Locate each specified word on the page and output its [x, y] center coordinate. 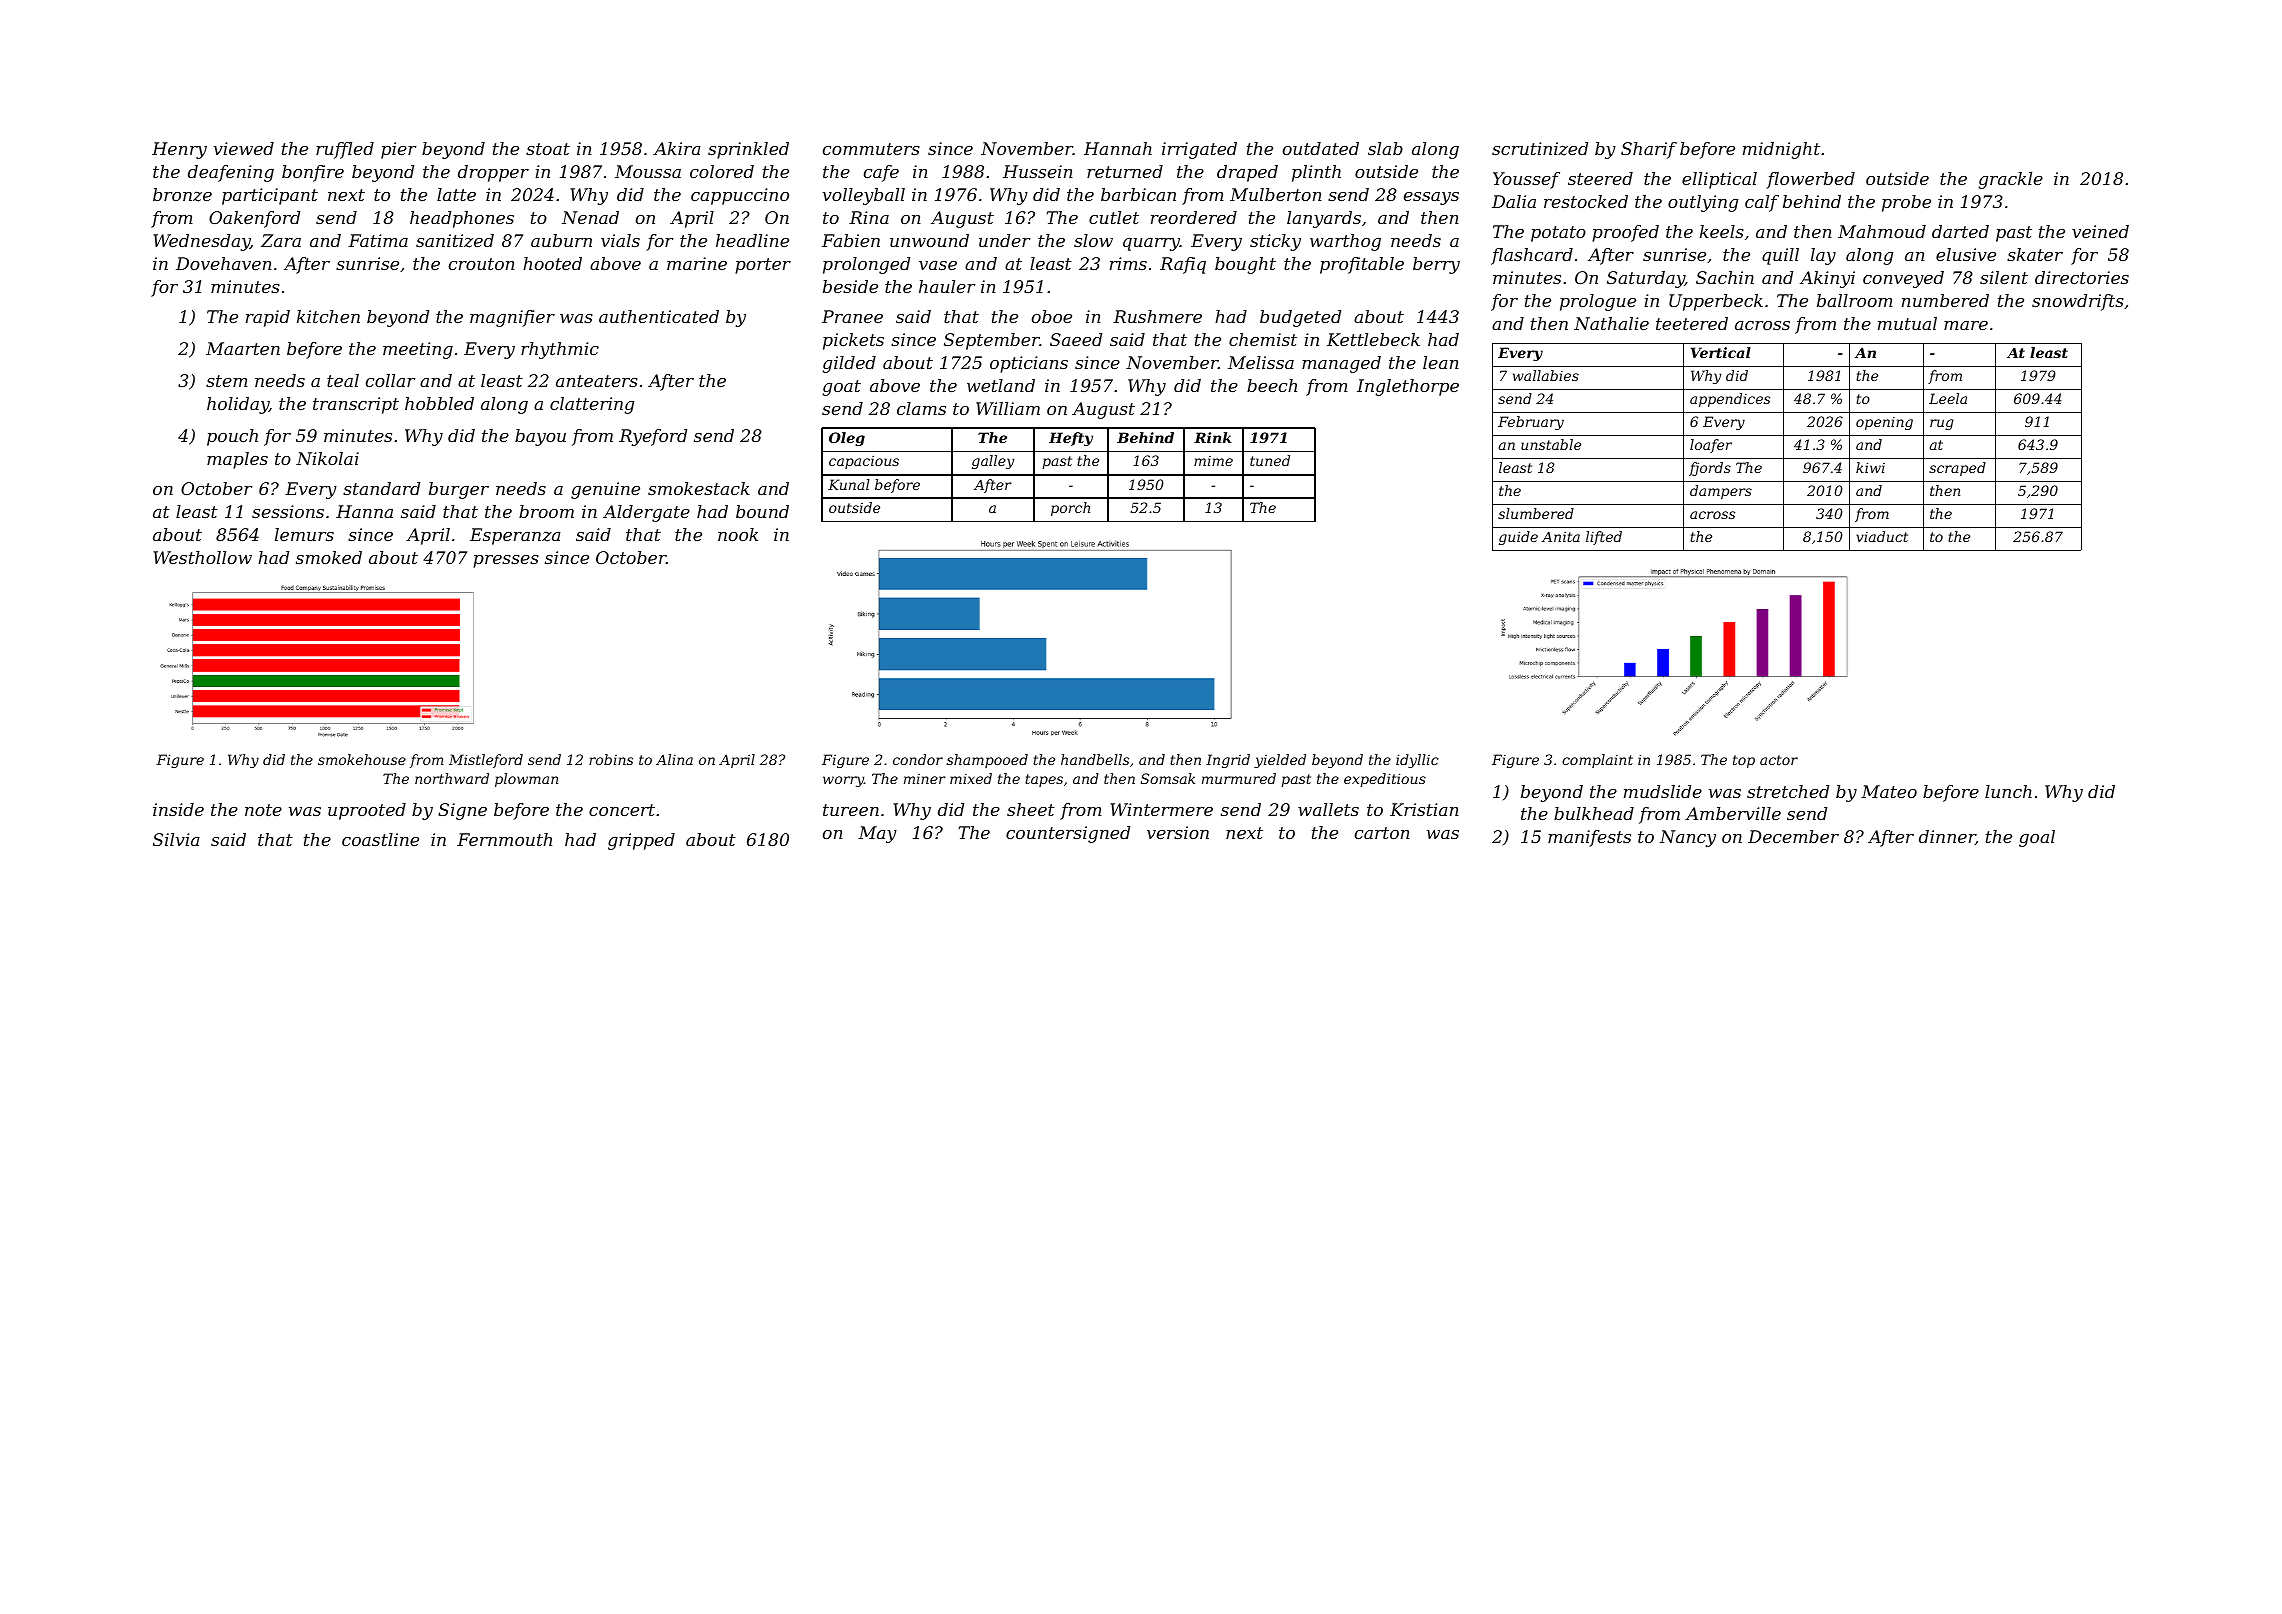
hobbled [439, 403]
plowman [526, 780]
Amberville [1733, 813]
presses [506, 561]
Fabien [851, 240]
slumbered [1536, 513]
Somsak [1168, 778]
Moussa [648, 171]
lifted [1604, 538]
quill [1780, 256]
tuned [1270, 460]
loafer [1711, 446]
